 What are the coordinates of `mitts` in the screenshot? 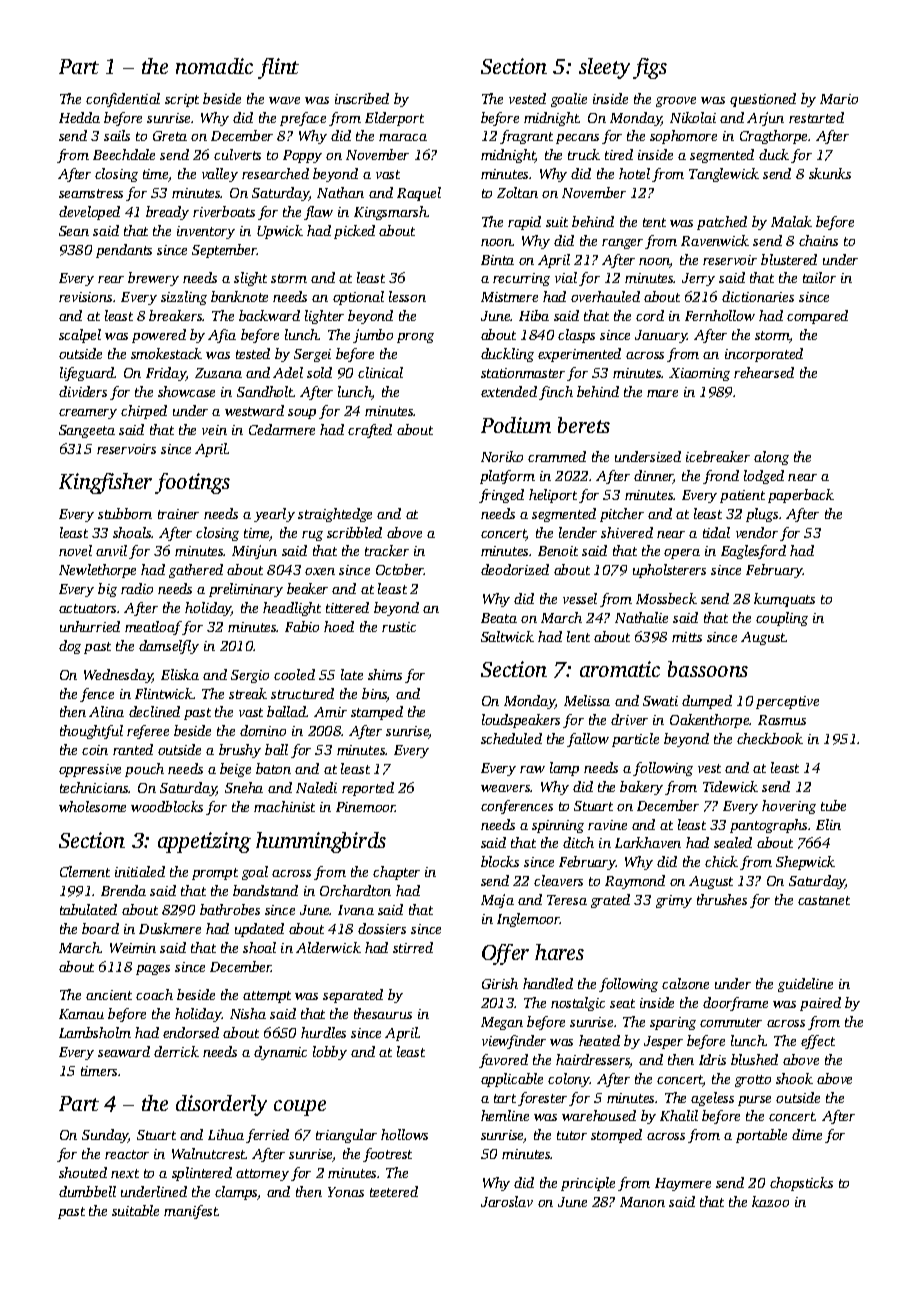 It's located at (687, 637).
